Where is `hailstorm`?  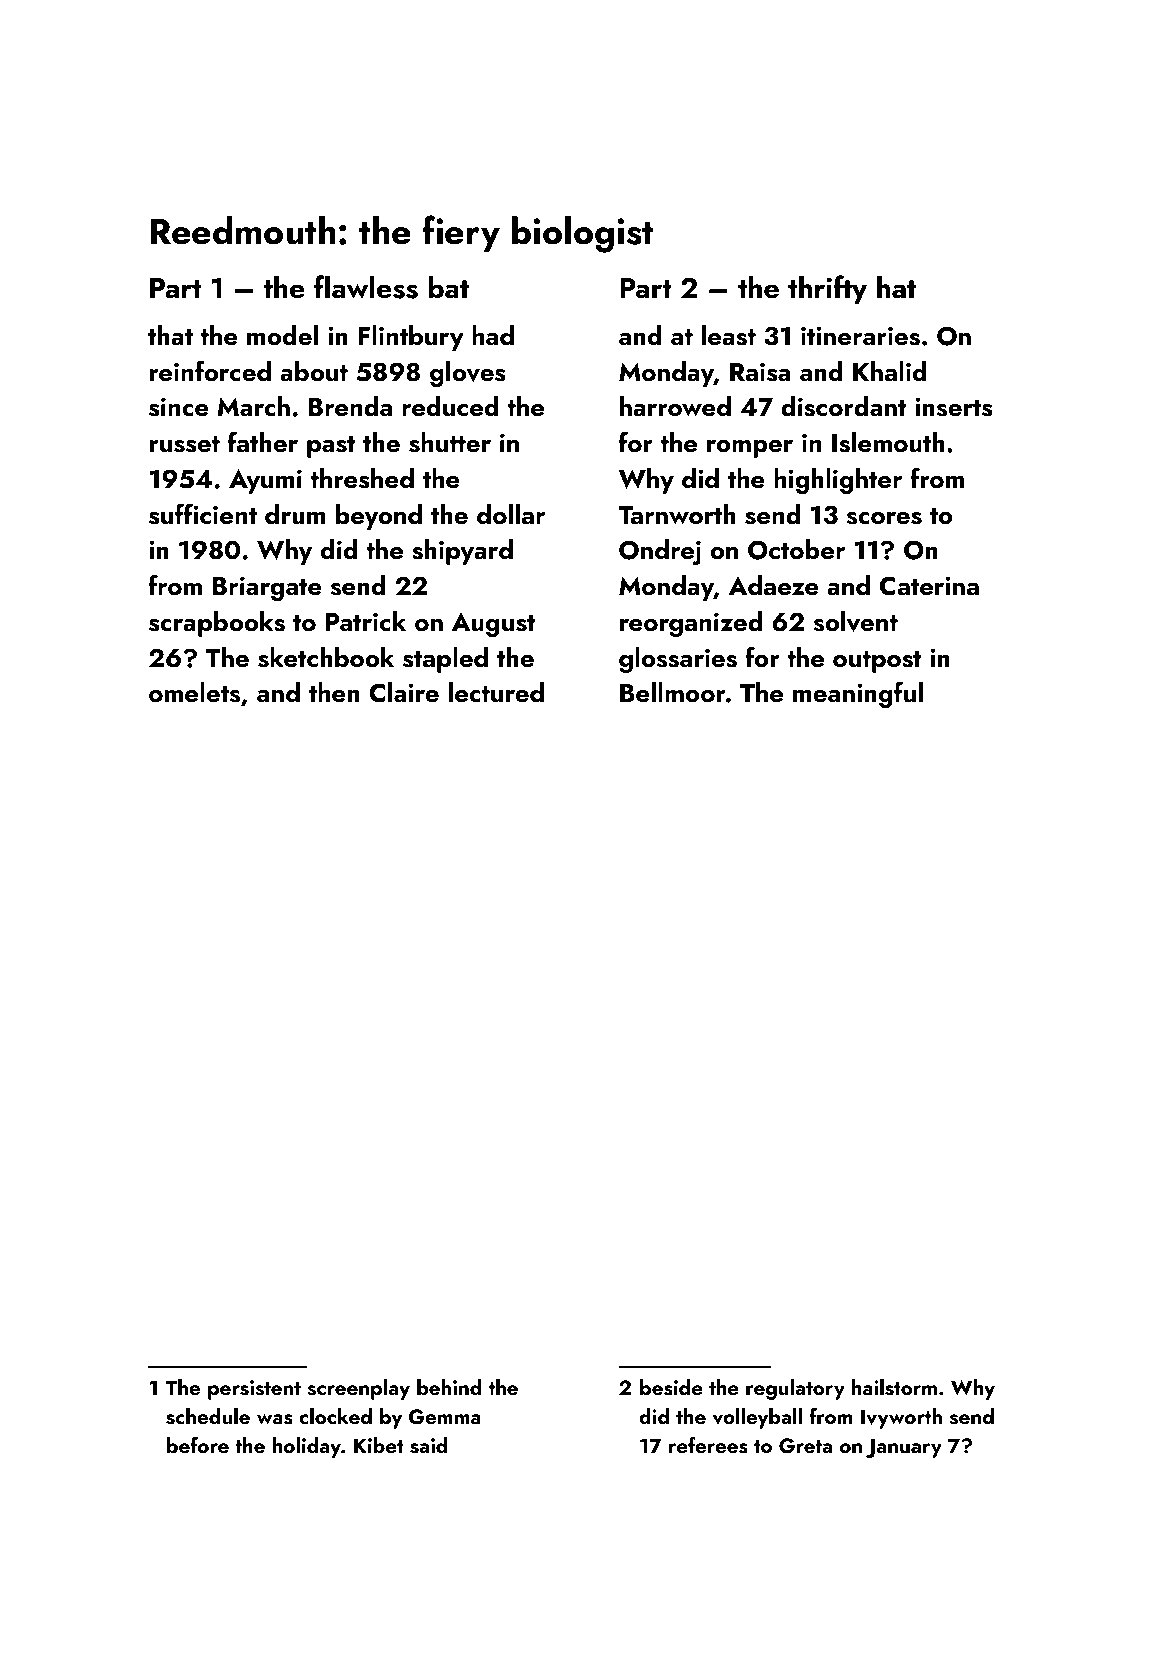
hailstorm is located at coordinates (894, 1387).
